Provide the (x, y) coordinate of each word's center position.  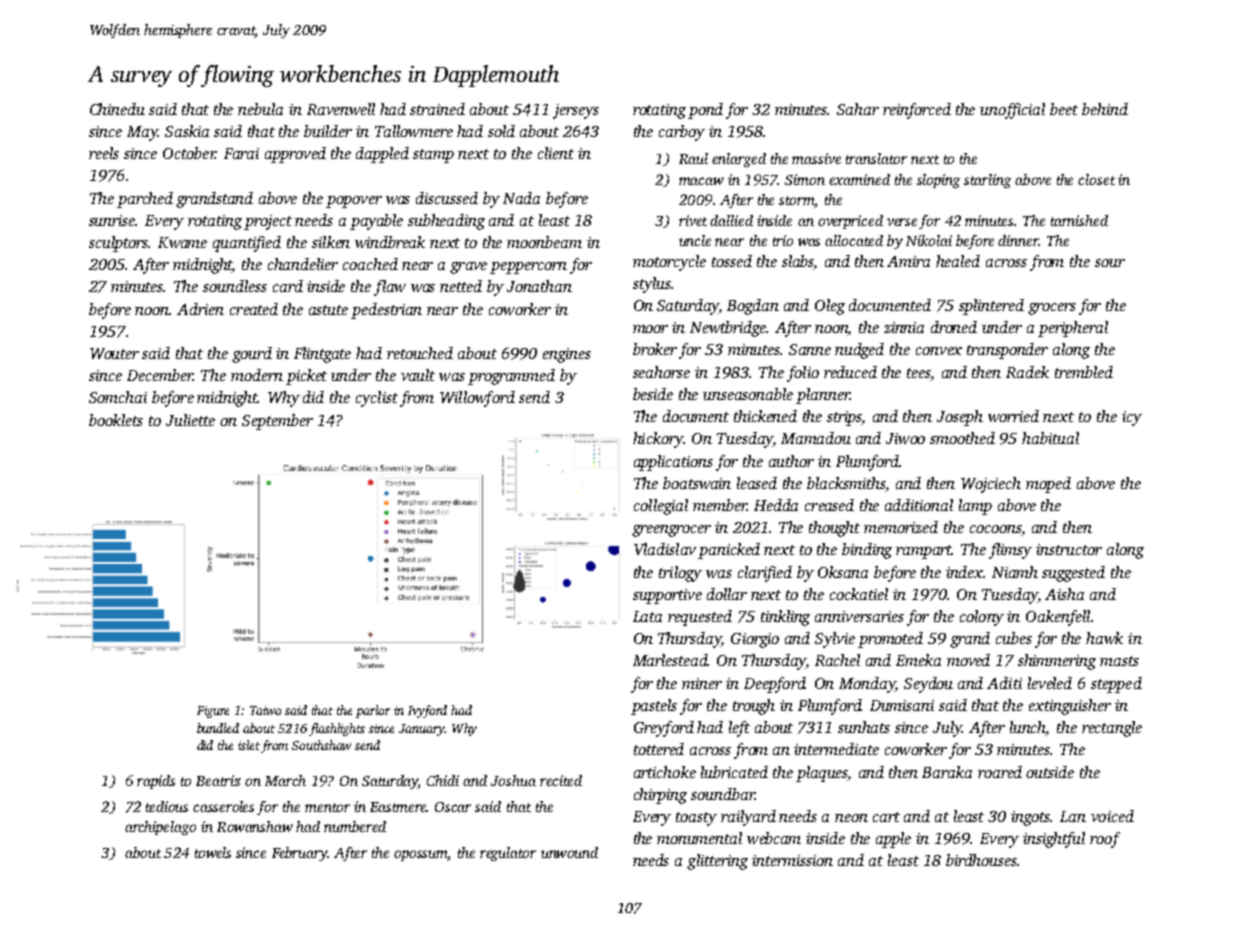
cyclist (377, 399)
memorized (901, 527)
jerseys (576, 111)
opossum (421, 855)
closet (1096, 179)
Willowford (477, 399)
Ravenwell (341, 109)
